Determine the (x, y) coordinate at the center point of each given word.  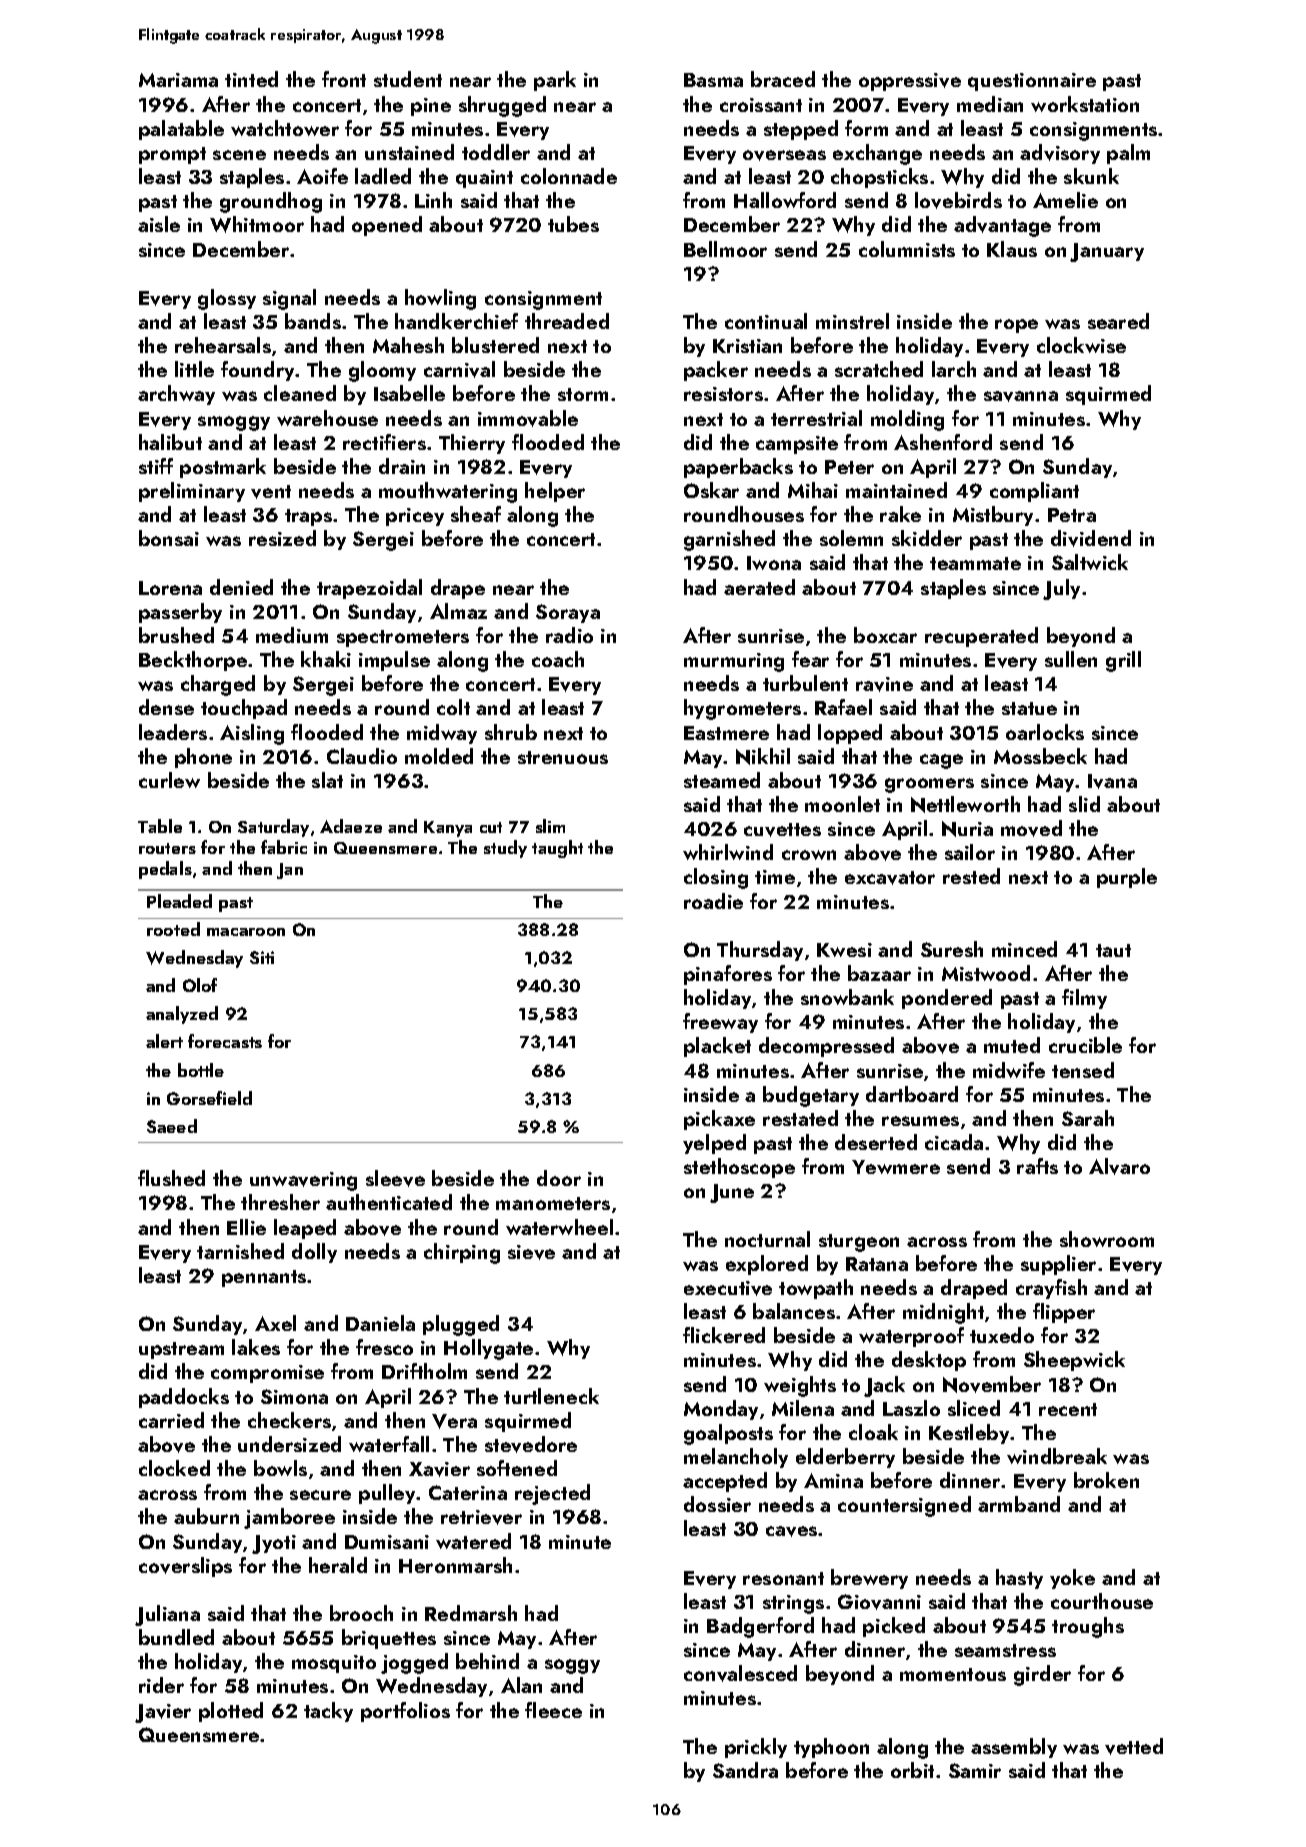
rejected (552, 1494)
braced (783, 79)
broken (1106, 1480)
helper (555, 492)
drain (402, 466)
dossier (717, 1504)
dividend (1091, 538)
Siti (262, 957)
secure (320, 1495)
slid (1084, 804)
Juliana (167, 1615)
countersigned (904, 1506)
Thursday (760, 951)
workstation (1085, 104)
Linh (433, 200)
